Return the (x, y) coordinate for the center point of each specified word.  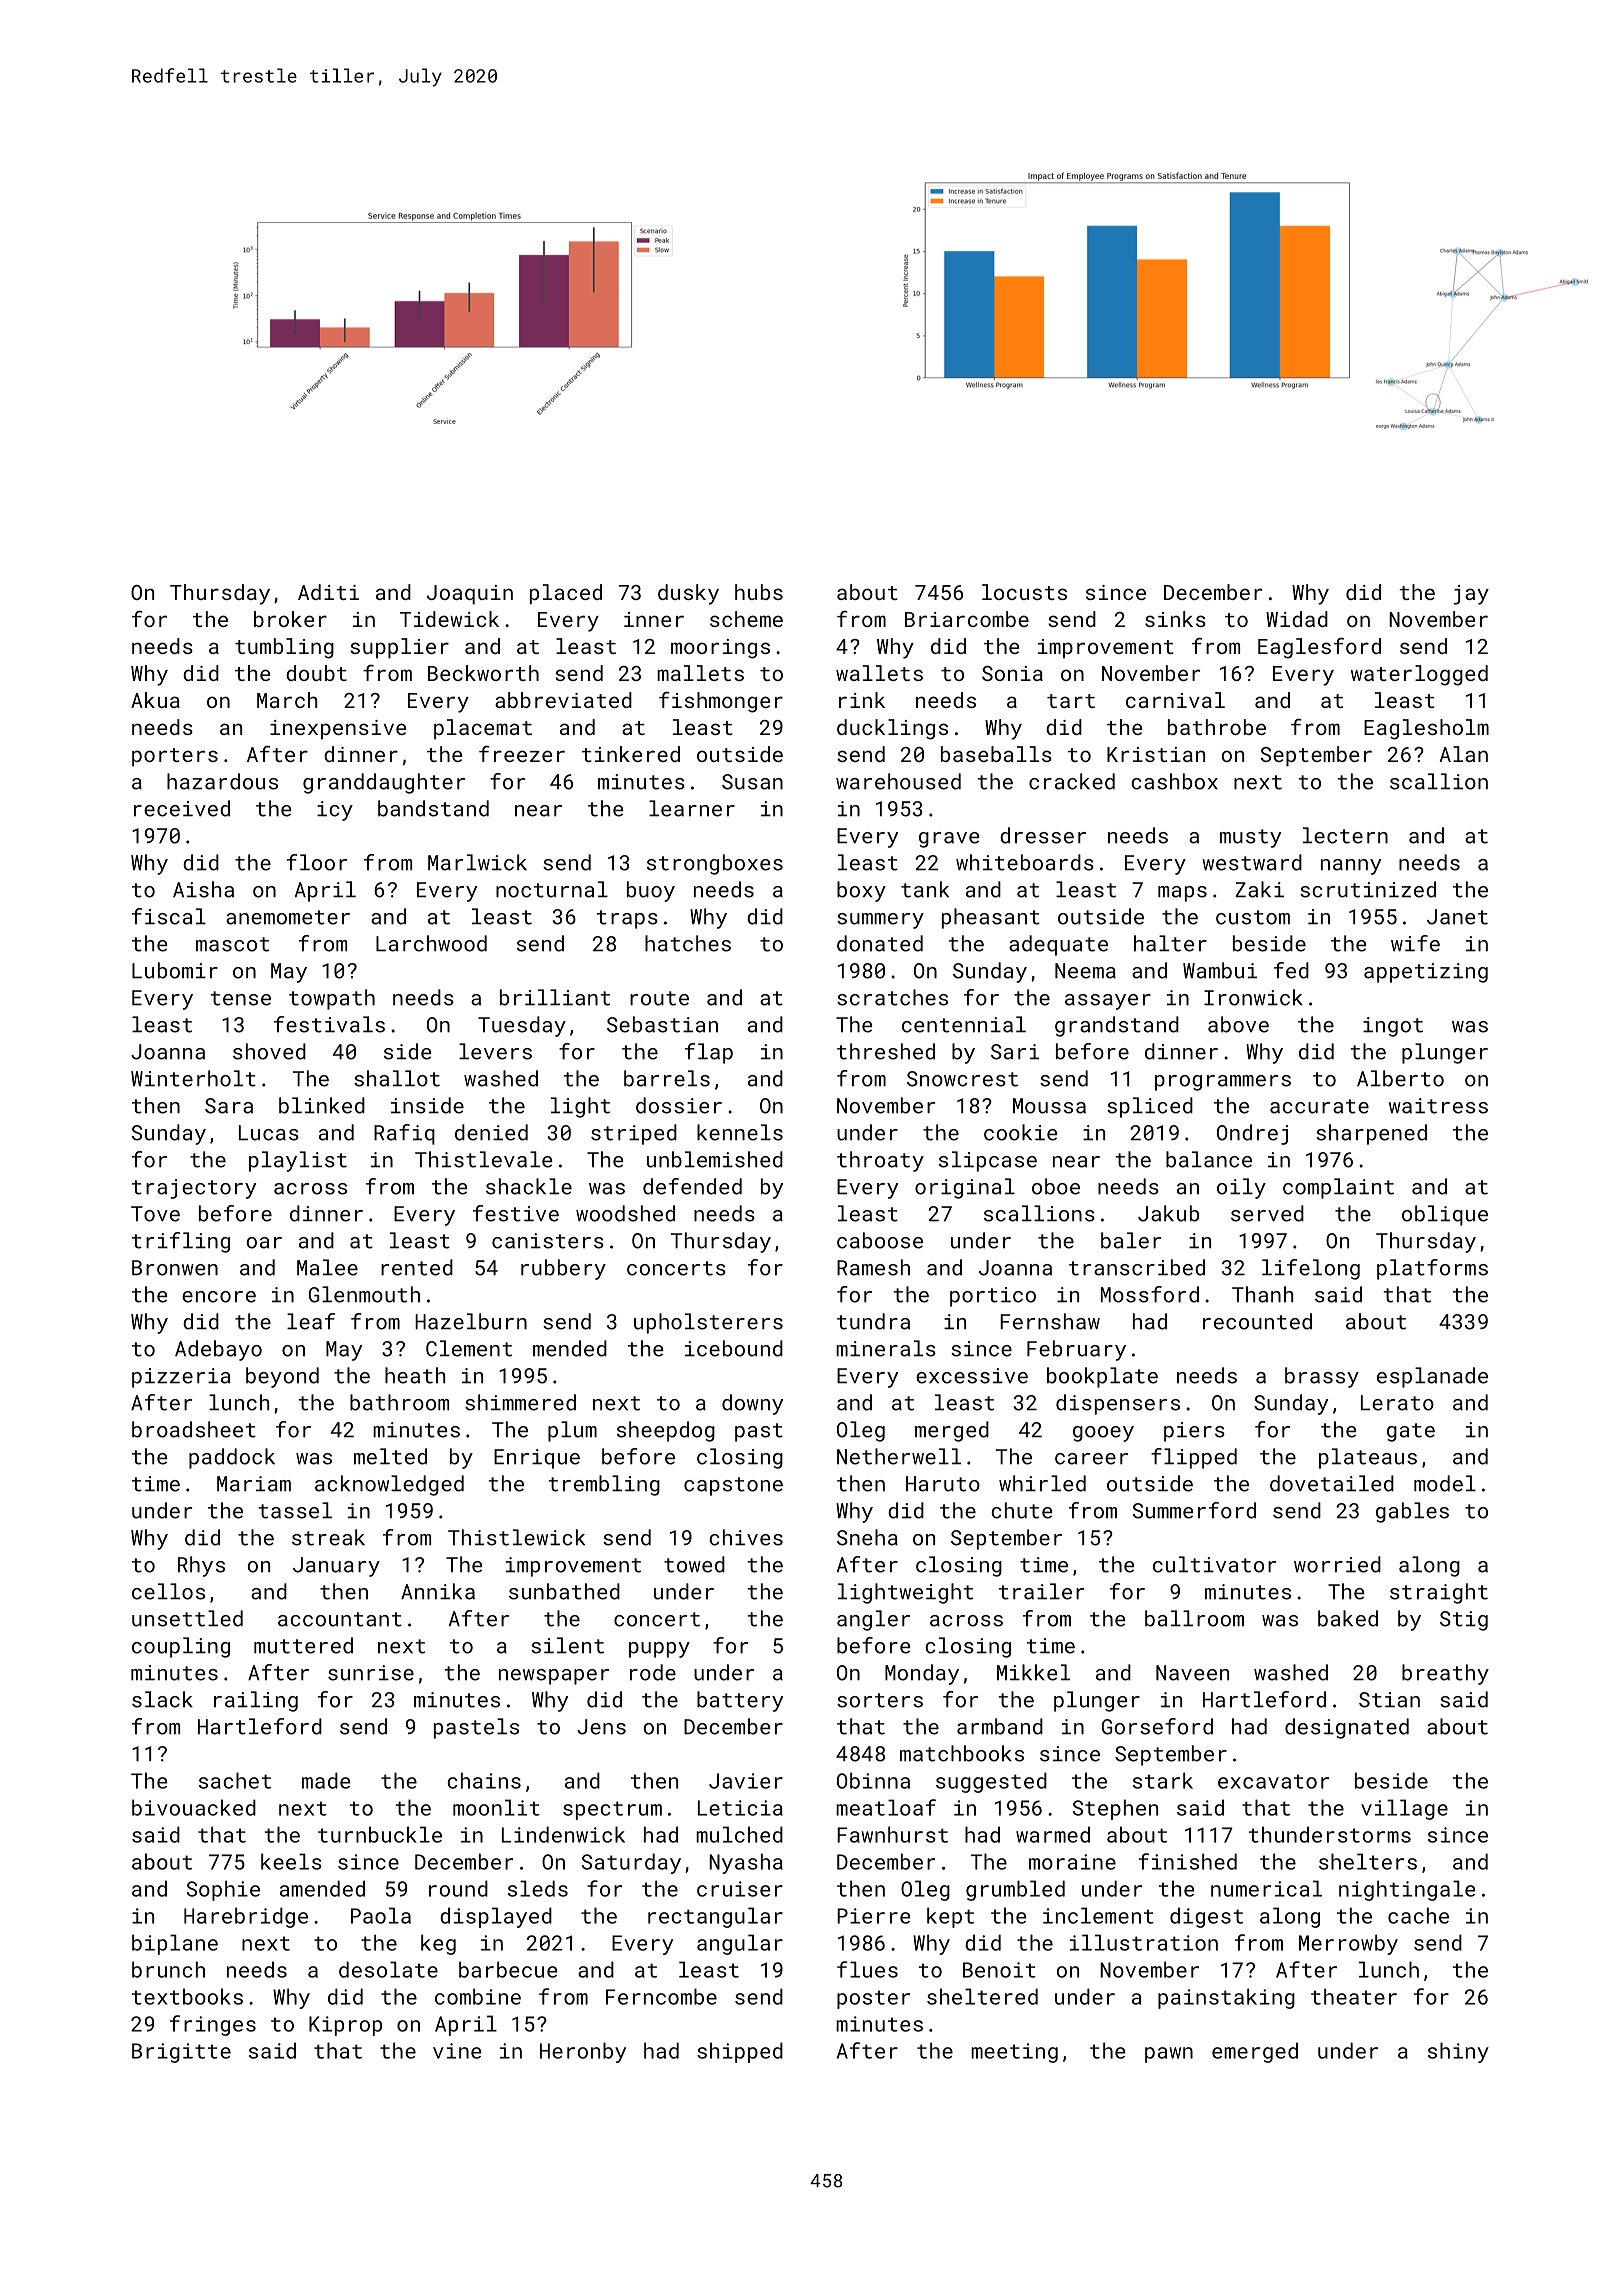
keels (291, 1861)
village (1404, 1809)
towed (694, 1564)
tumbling (284, 648)
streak (328, 1537)
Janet (1457, 917)
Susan (752, 782)
